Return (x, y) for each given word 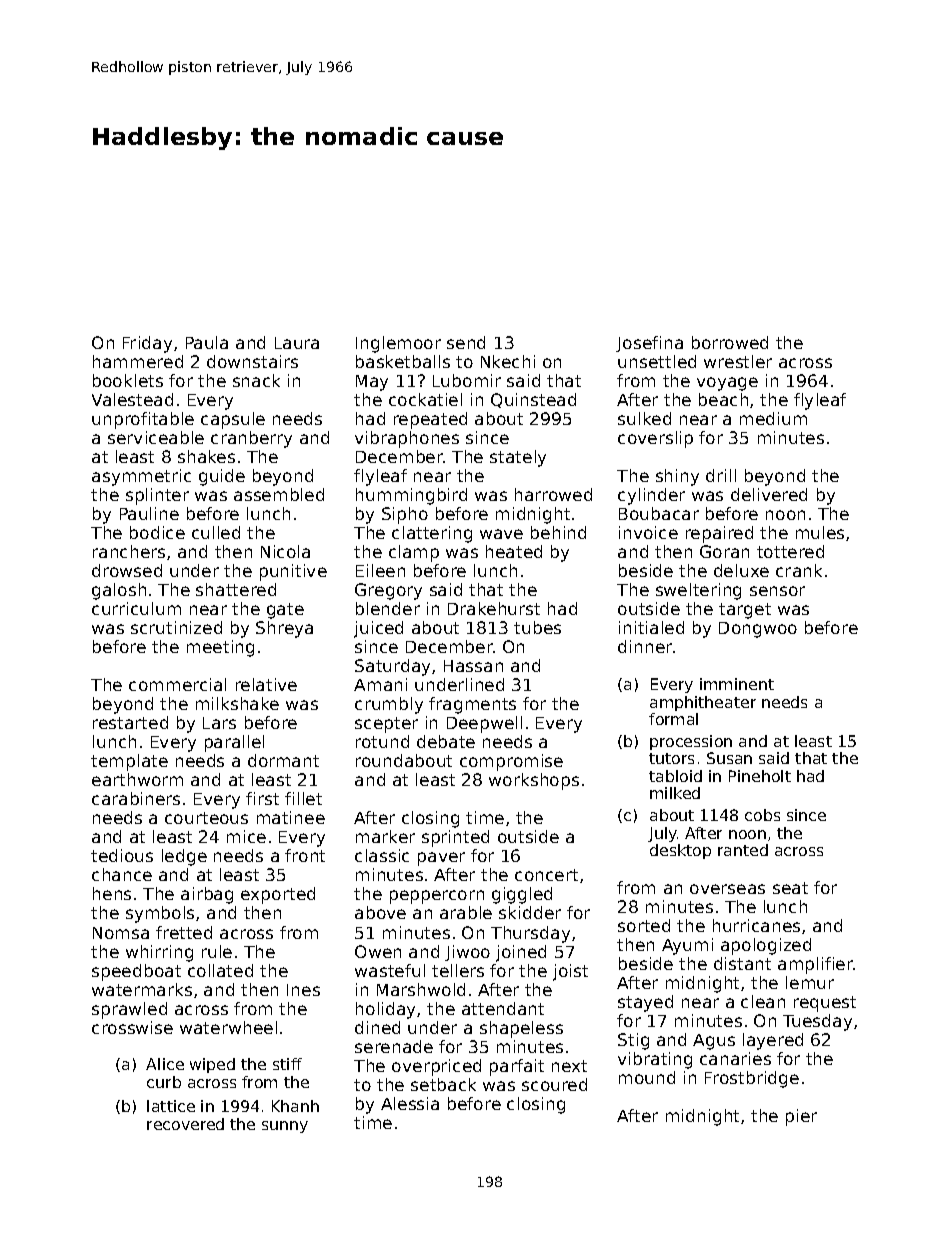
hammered (138, 361)
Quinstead (533, 400)
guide (222, 477)
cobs (762, 815)
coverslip (655, 439)
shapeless (521, 1029)
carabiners (136, 798)
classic (382, 855)
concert (546, 875)
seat (790, 888)
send (466, 342)
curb (164, 1082)
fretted (184, 932)
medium (773, 418)
